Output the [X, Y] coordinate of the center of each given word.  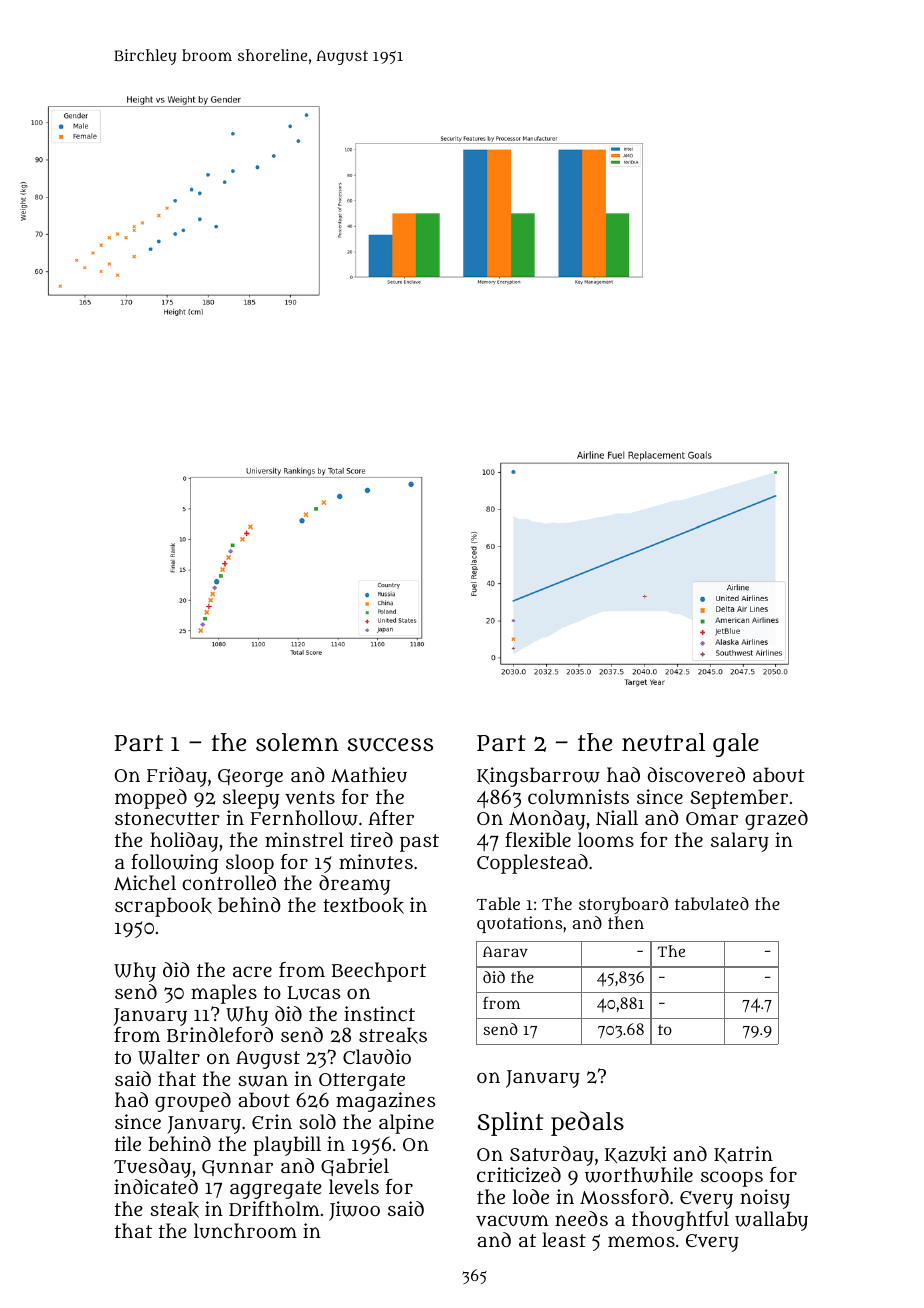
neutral [663, 742]
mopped [151, 799]
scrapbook [163, 907]
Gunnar [237, 1168]
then [626, 922]
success [390, 745]
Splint [510, 1124]
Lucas [313, 993]
